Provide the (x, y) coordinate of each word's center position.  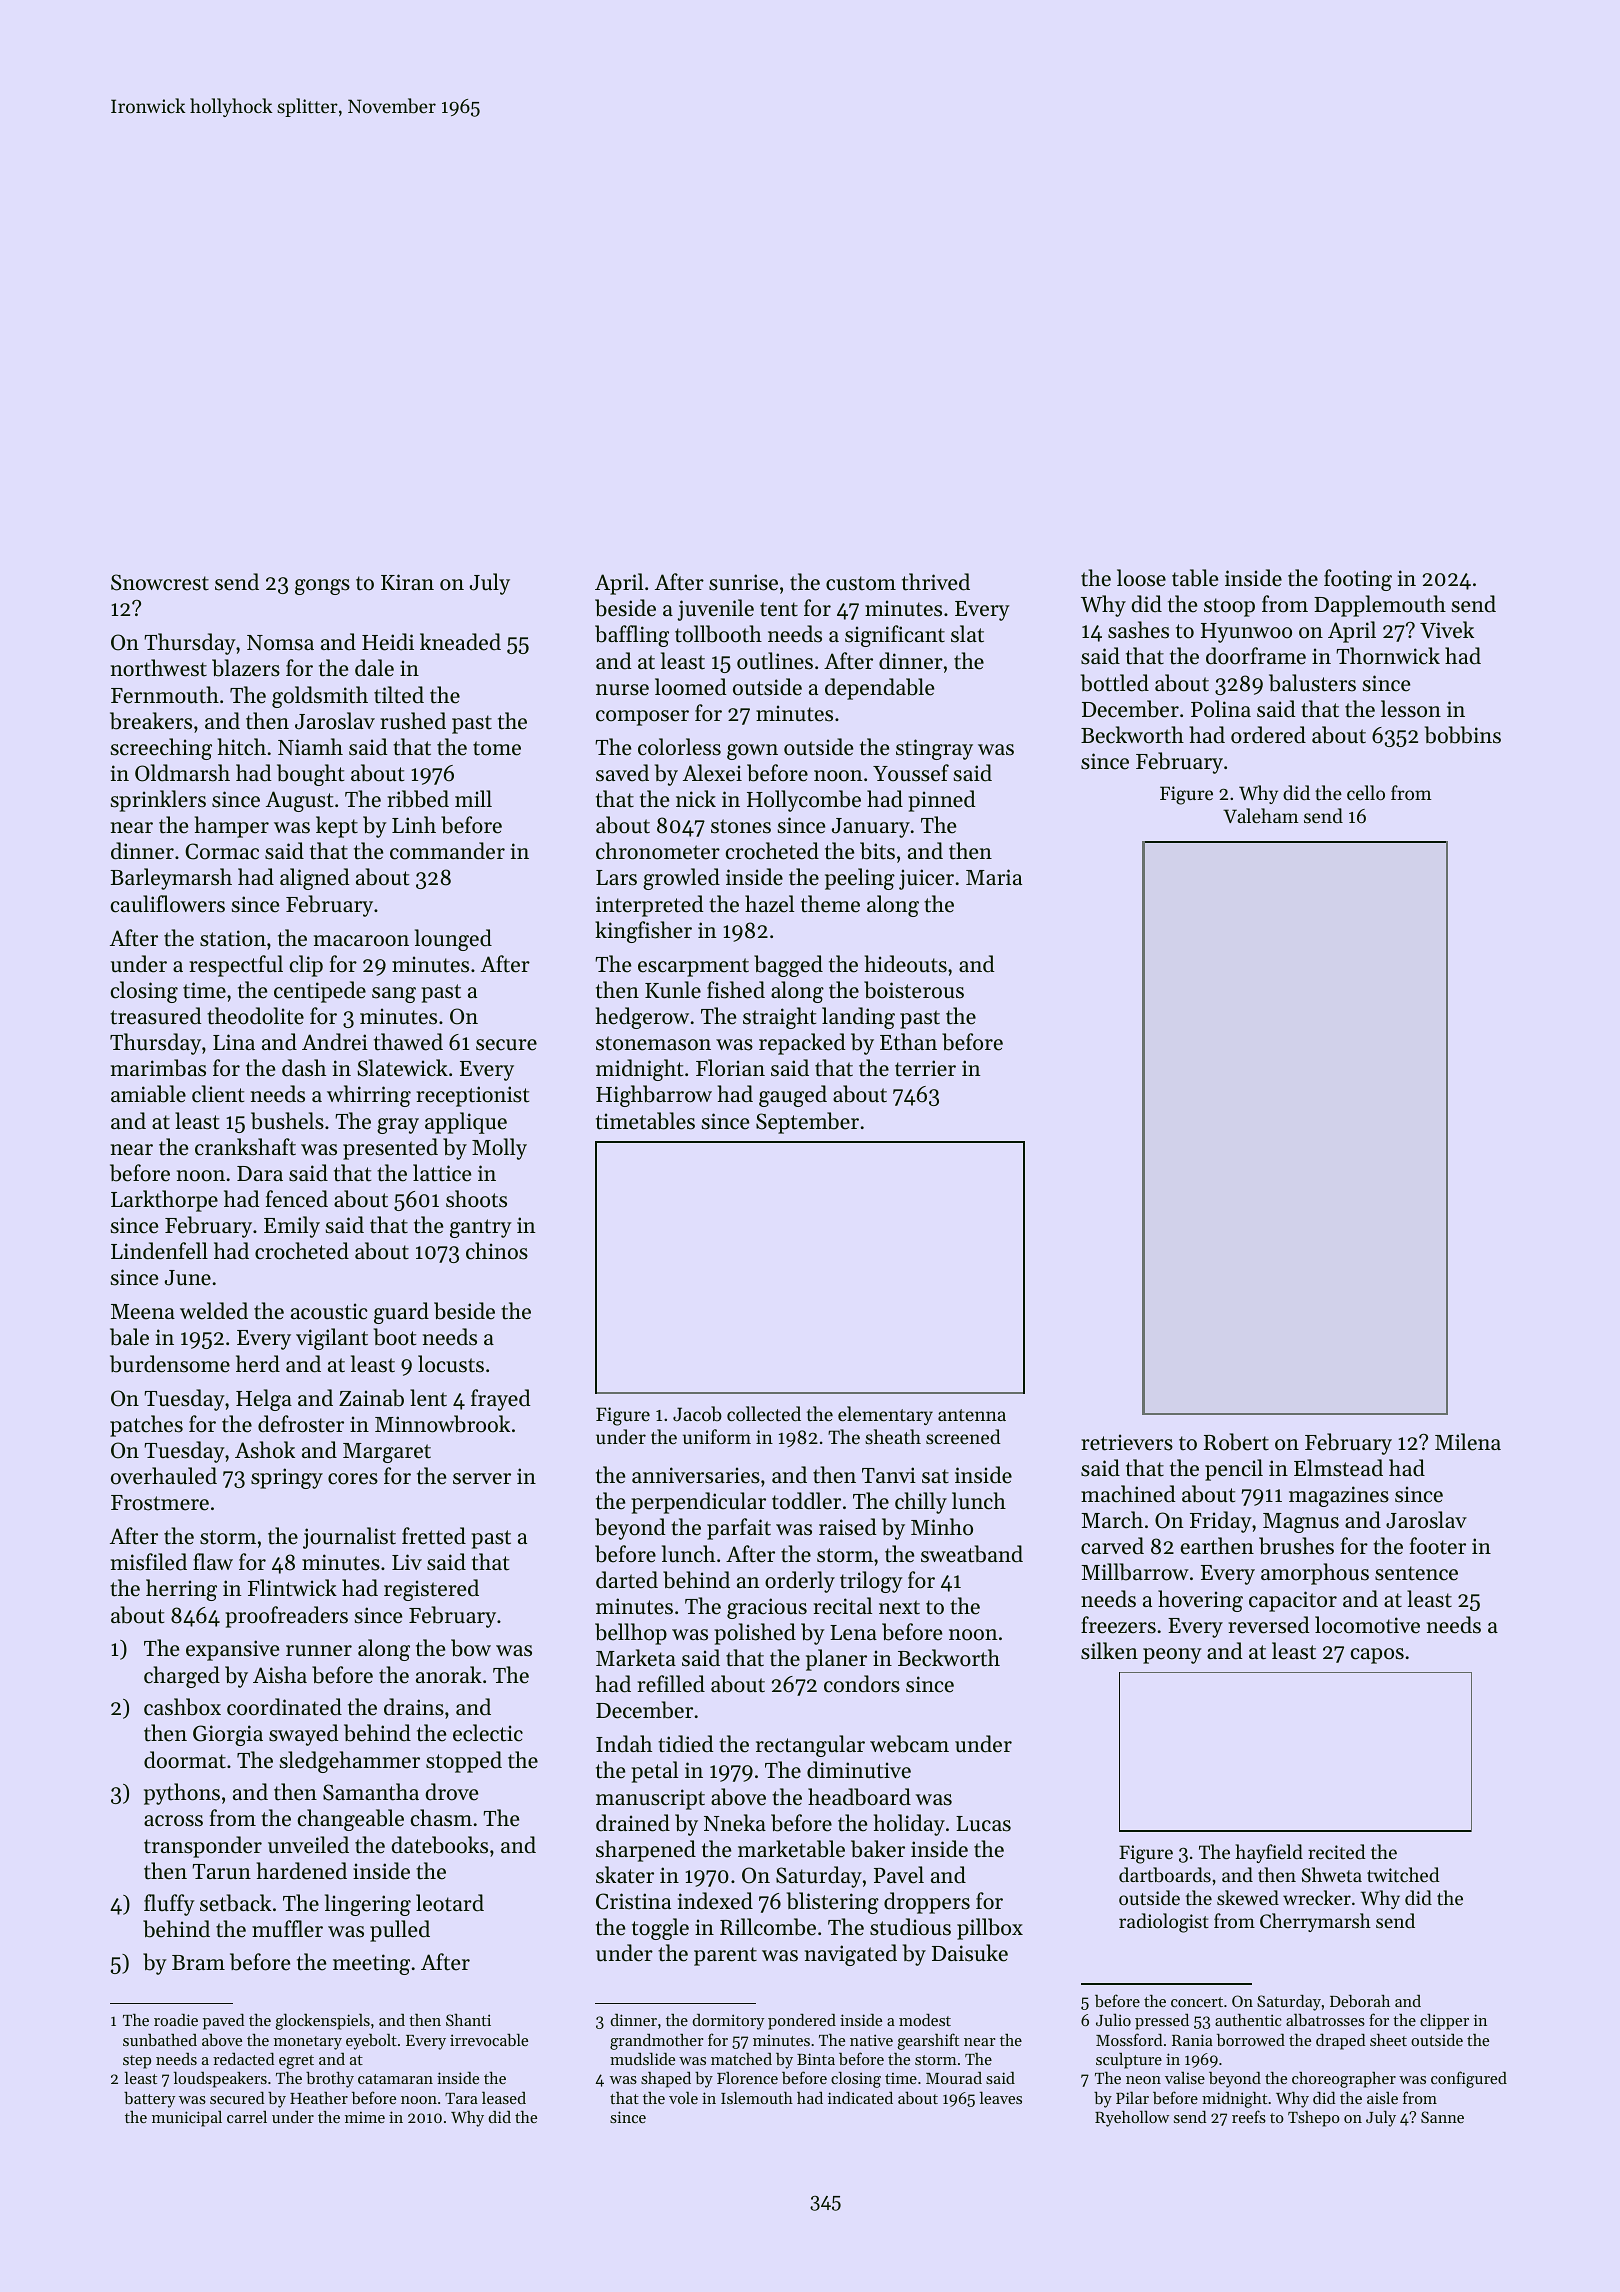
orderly (800, 1582)
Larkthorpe (164, 1201)
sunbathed (160, 2040)
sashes (1138, 630)
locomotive (1367, 1625)
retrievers (1127, 1442)
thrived (936, 582)
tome (497, 748)
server (482, 1479)
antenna (972, 1415)
